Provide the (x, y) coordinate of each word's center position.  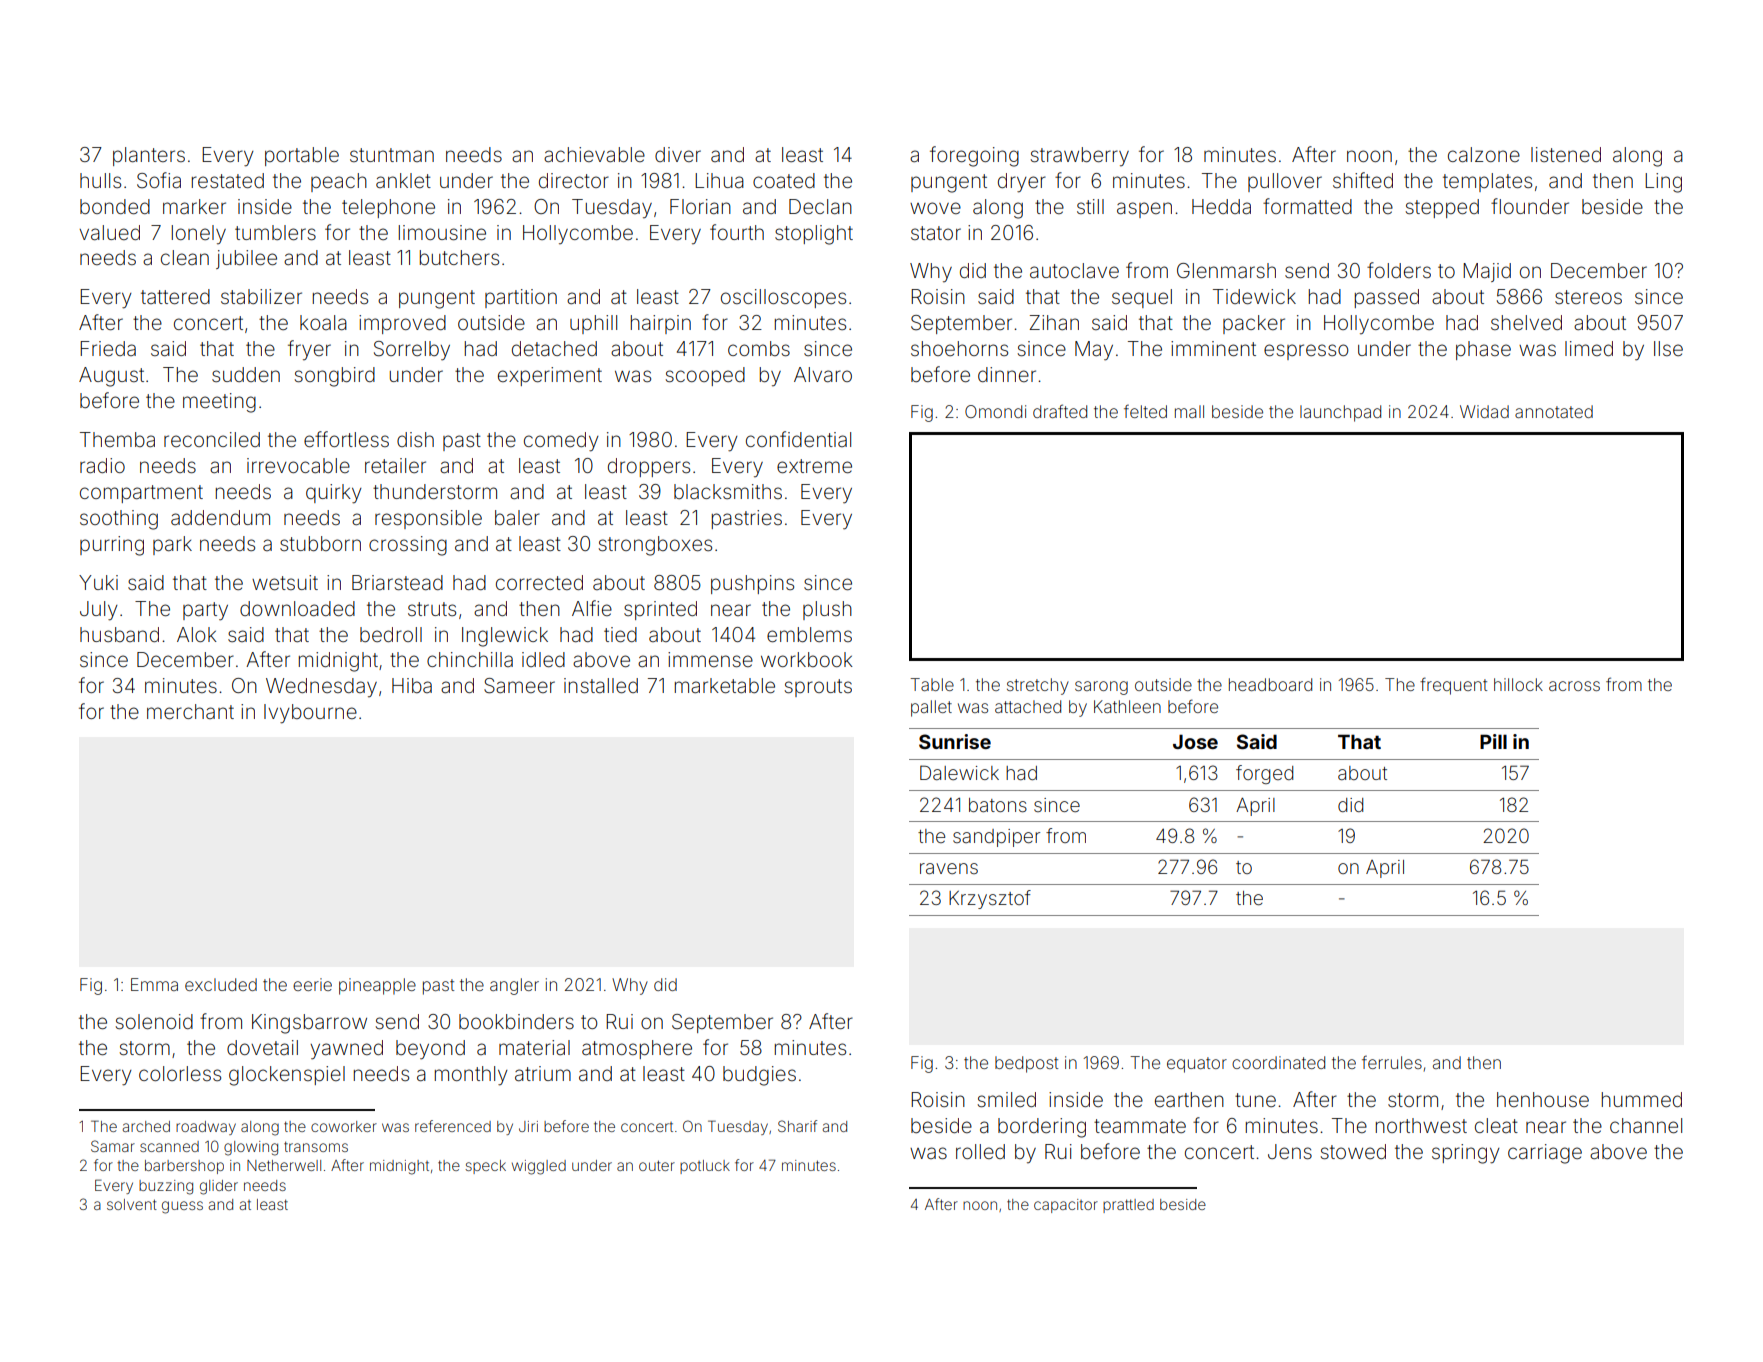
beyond (430, 1050)
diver (678, 154)
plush (827, 610)
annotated (1554, 411)
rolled (980, 1151)
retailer (395, 465)
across (1574, 686)
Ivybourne (310, 714)
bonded (115, 206)
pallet (931, 708)
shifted (1363, 180)
